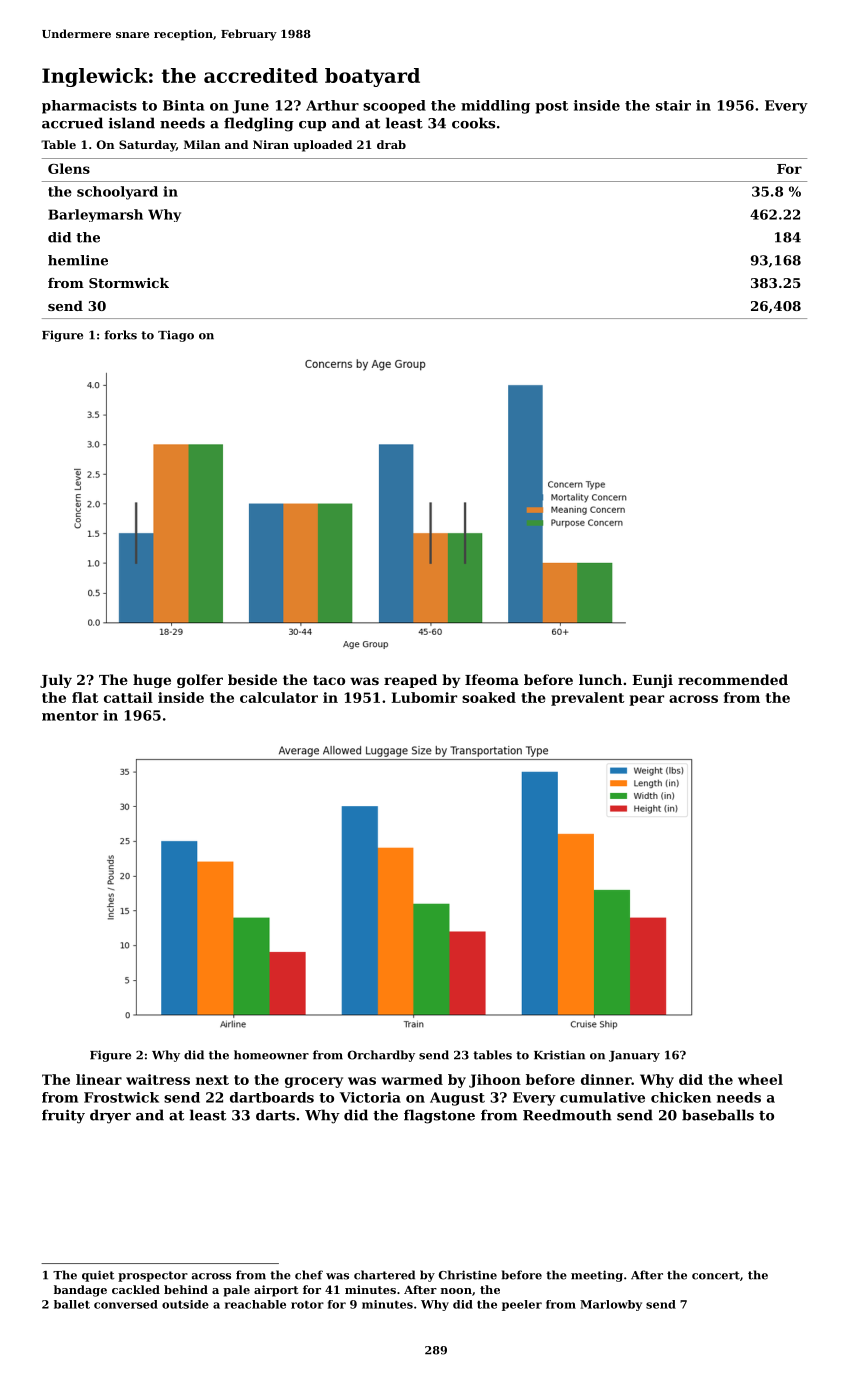 The image size is (849, 1400). What do you see at coordinates (252, 679) in the screenshot?
I see `beside` at bounding box center [252, 679].
